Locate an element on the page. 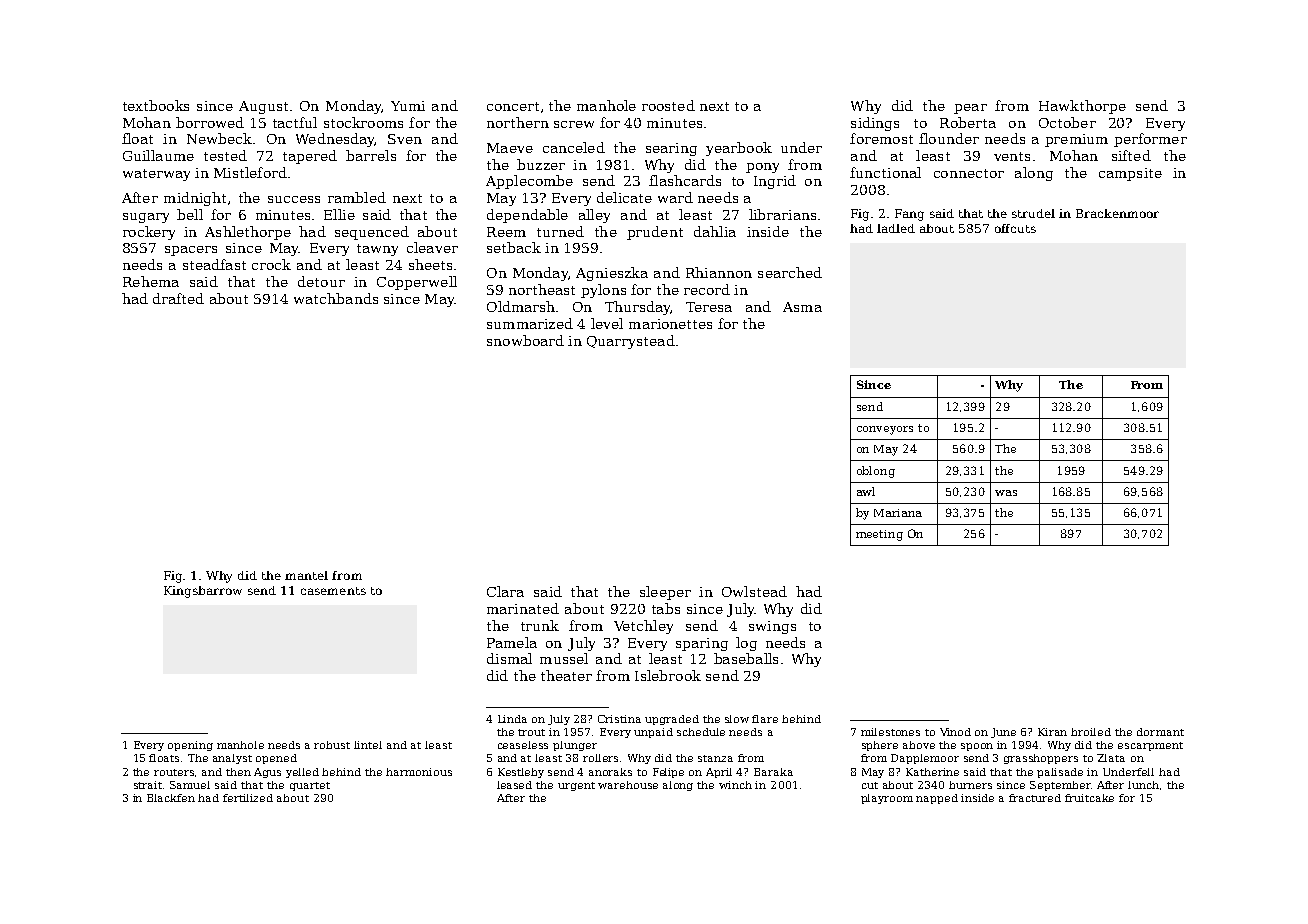 This page has height=924, width=1308. strait is located at coordinates (148, 785).
